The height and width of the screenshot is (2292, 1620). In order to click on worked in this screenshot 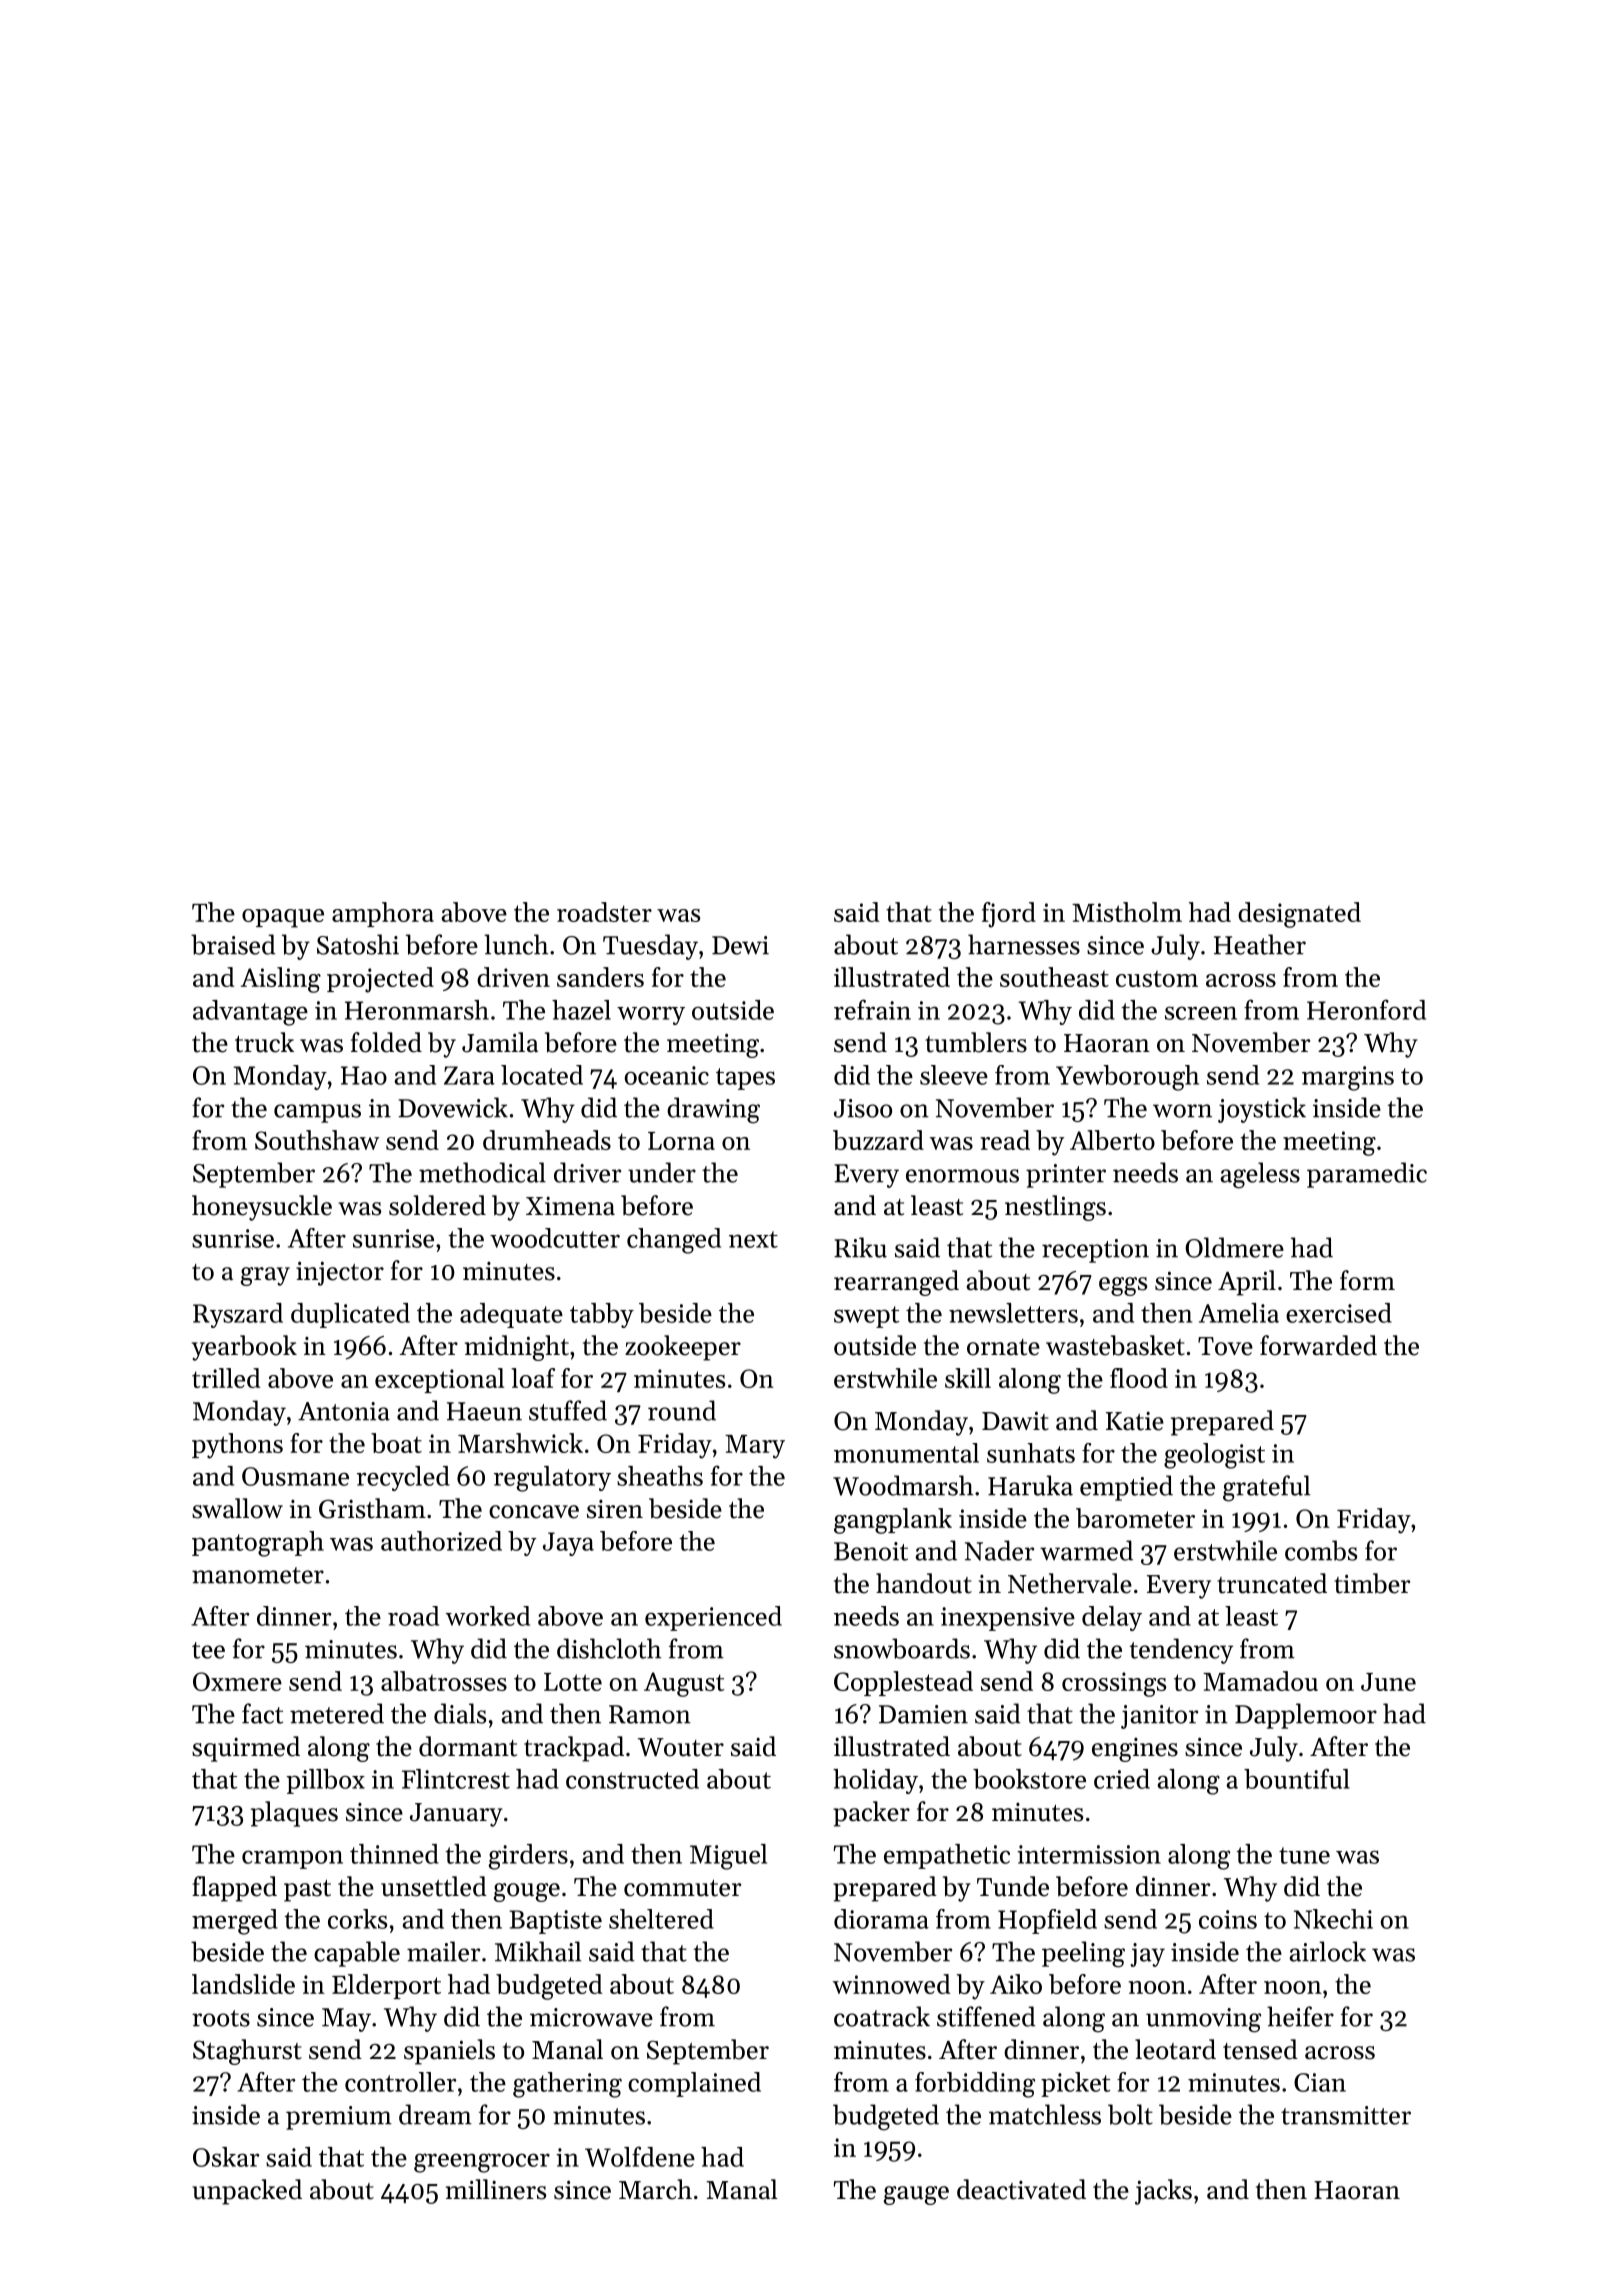, I will do `click(487, 1616)`.
